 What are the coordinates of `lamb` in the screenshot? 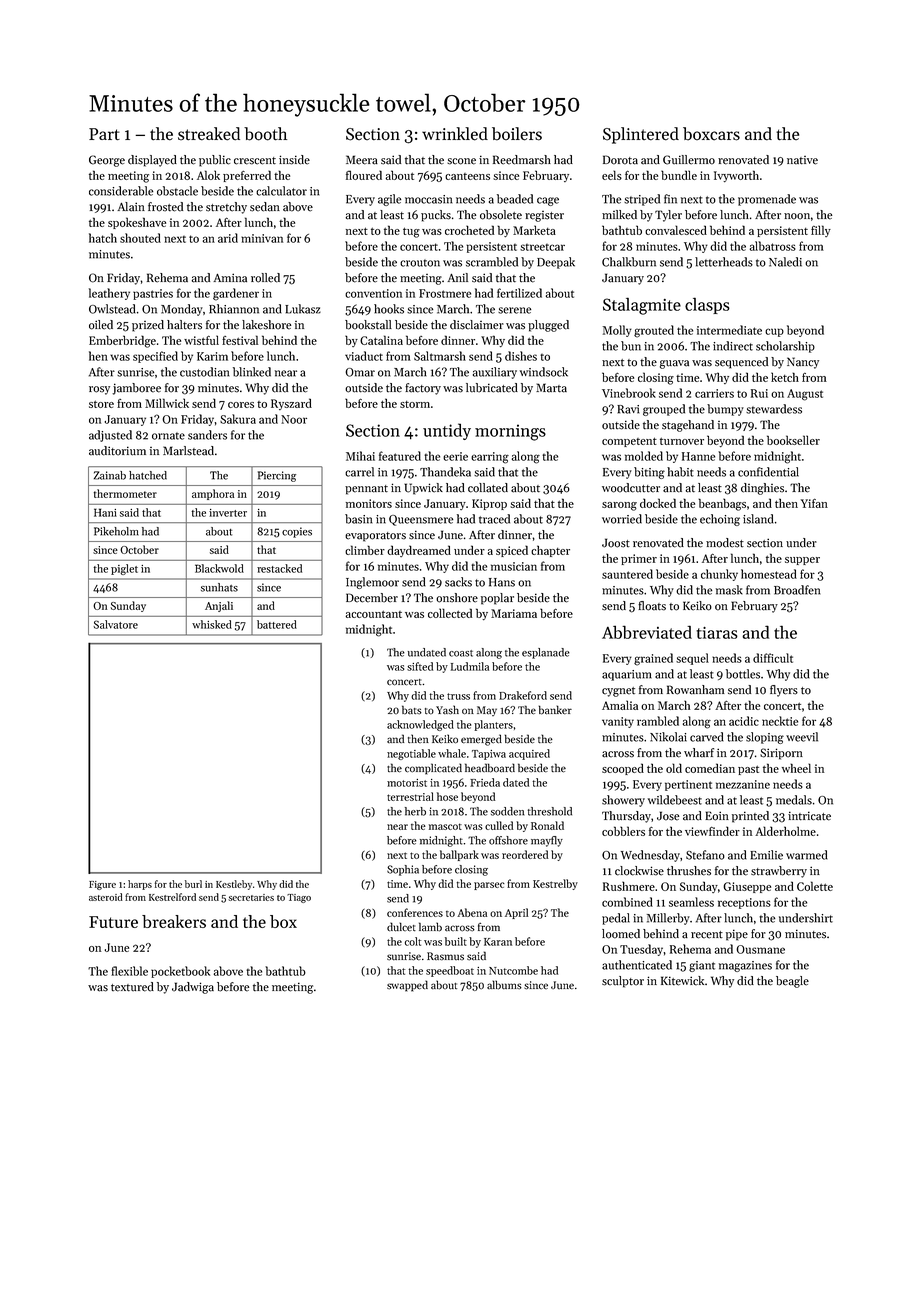 It's located at (430, 927).
